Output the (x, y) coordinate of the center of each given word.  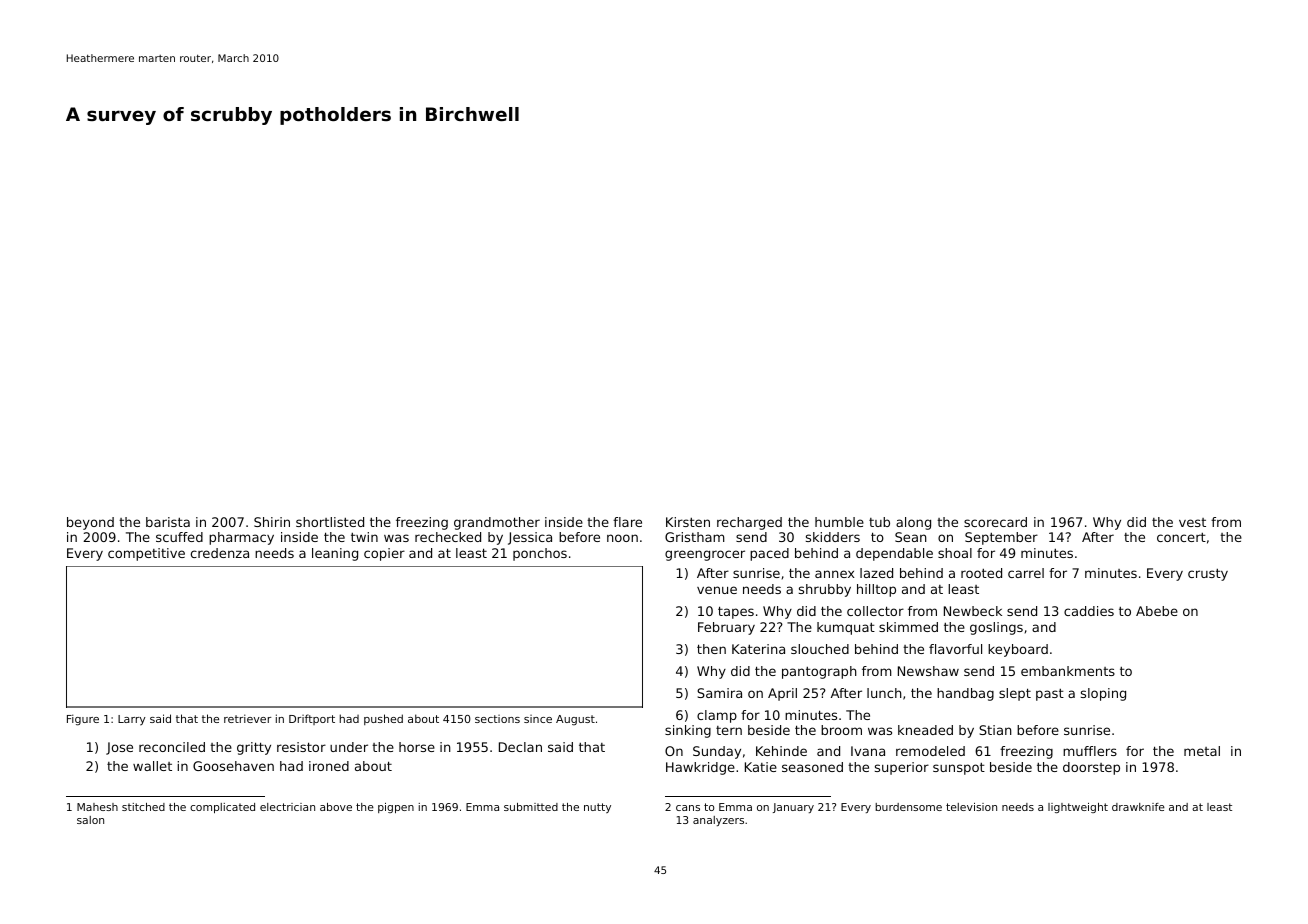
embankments (1068, 671)
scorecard (995, 522)
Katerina (758, 649)
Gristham (695, 537)
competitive (146, 554)
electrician (287, 807)
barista (168, 522)
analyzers (718, 821)
